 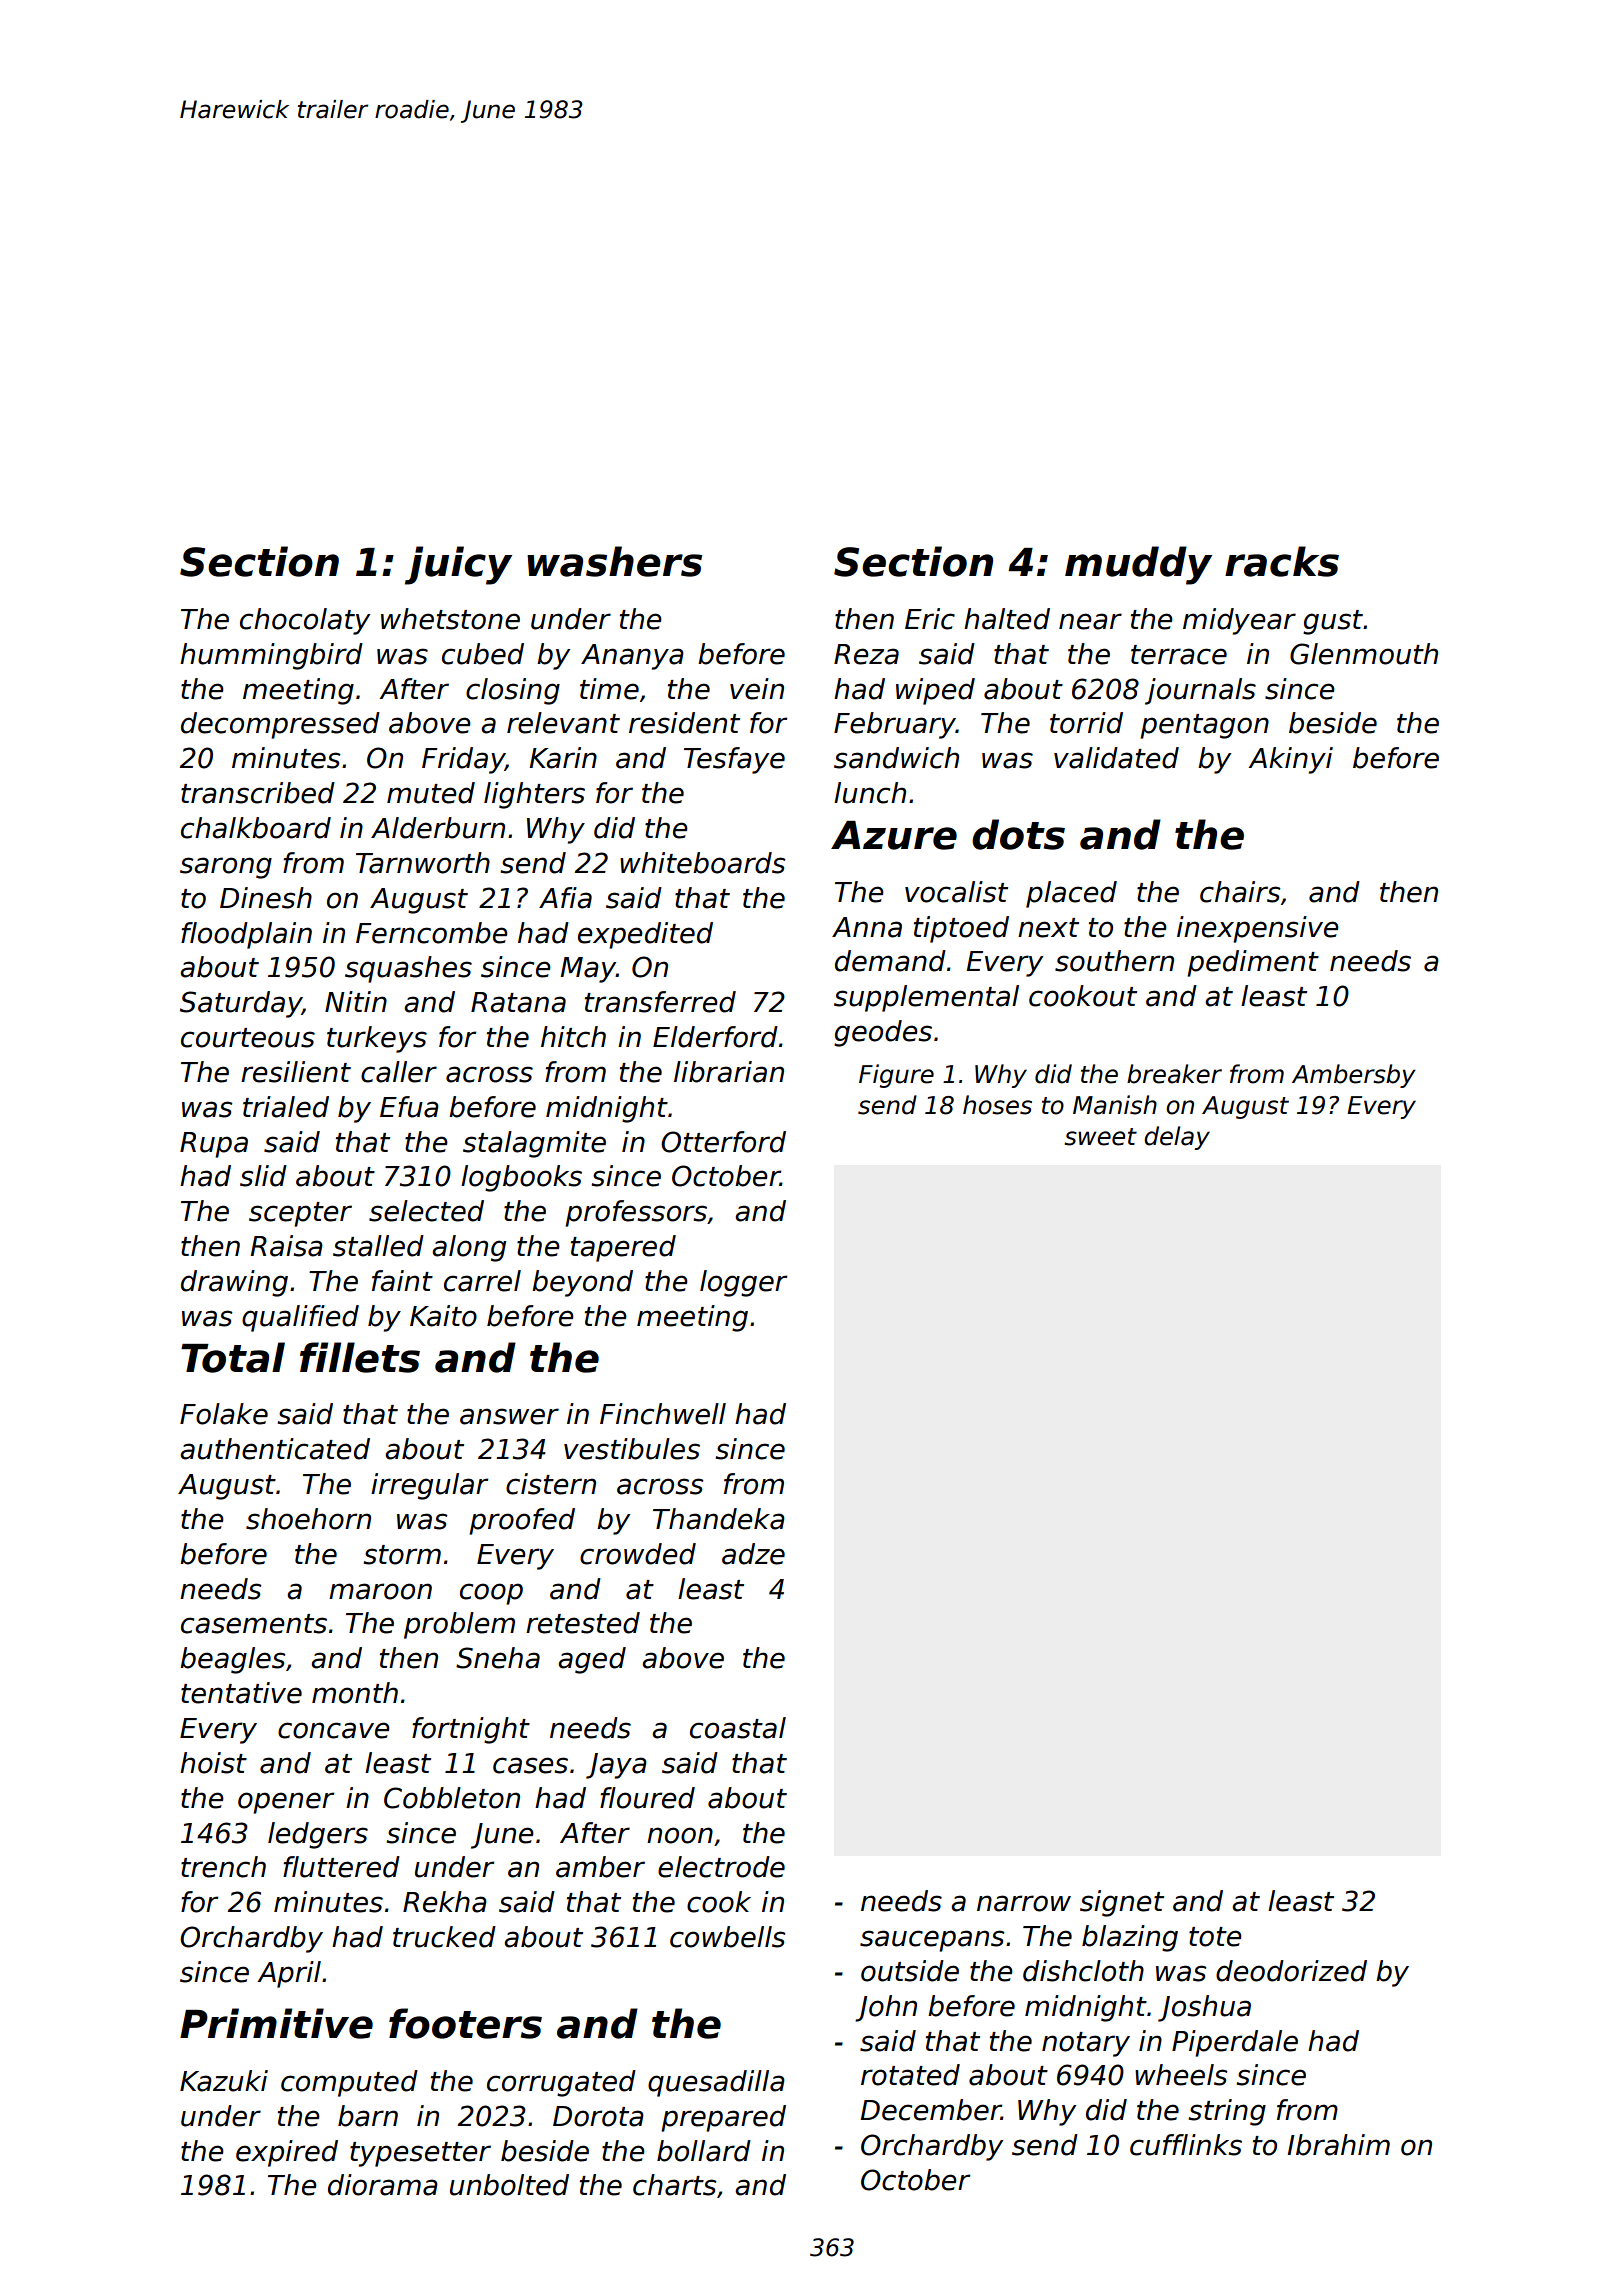 I want to click on racks, so click(x=1282, y=561).
